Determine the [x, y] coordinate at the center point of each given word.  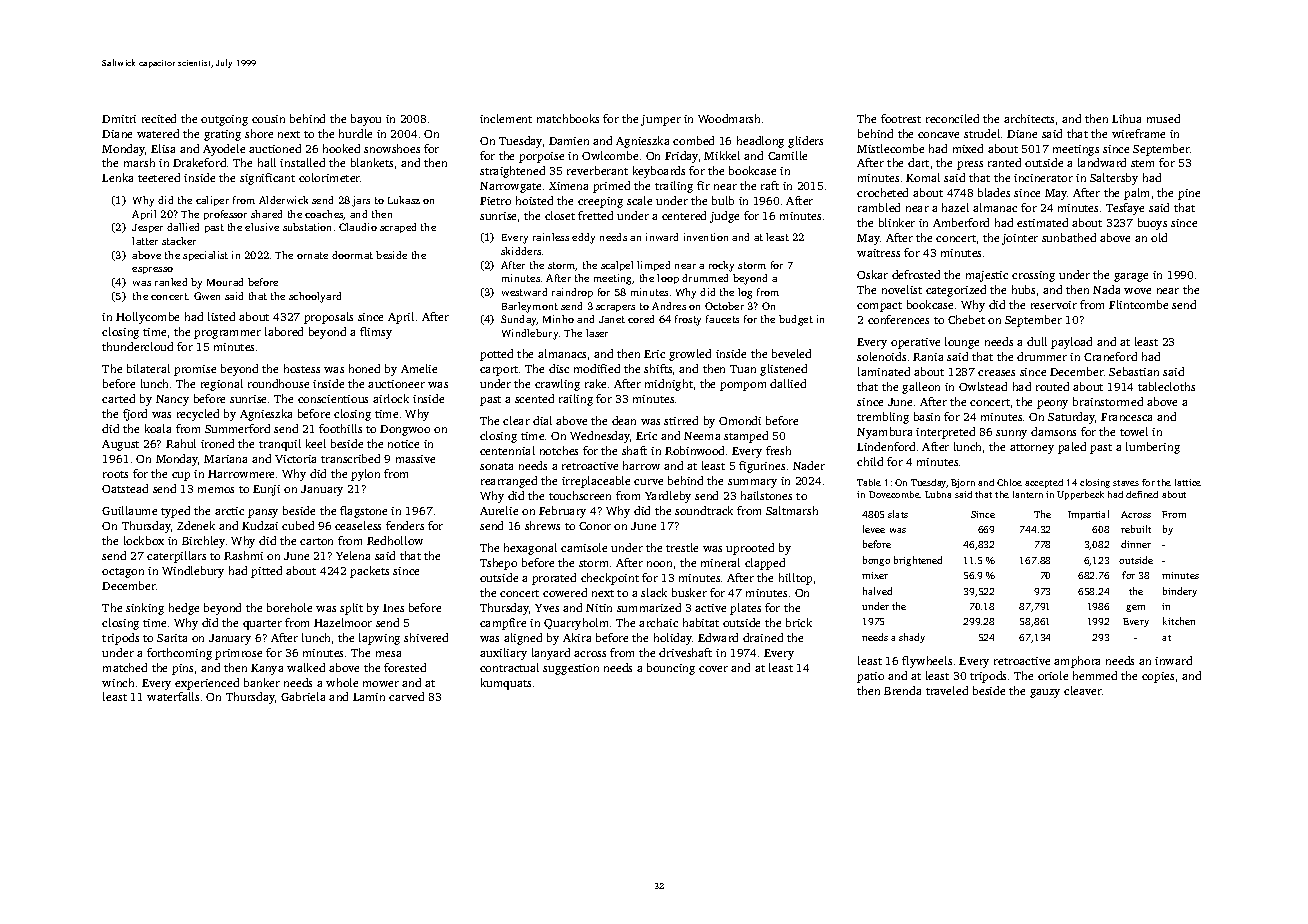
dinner [1136, 544]
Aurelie [499, 510]
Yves [547, 608]
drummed [705, 278]
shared [266, 214]
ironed [217, 443]
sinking [145, 609]
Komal [923, 177]
